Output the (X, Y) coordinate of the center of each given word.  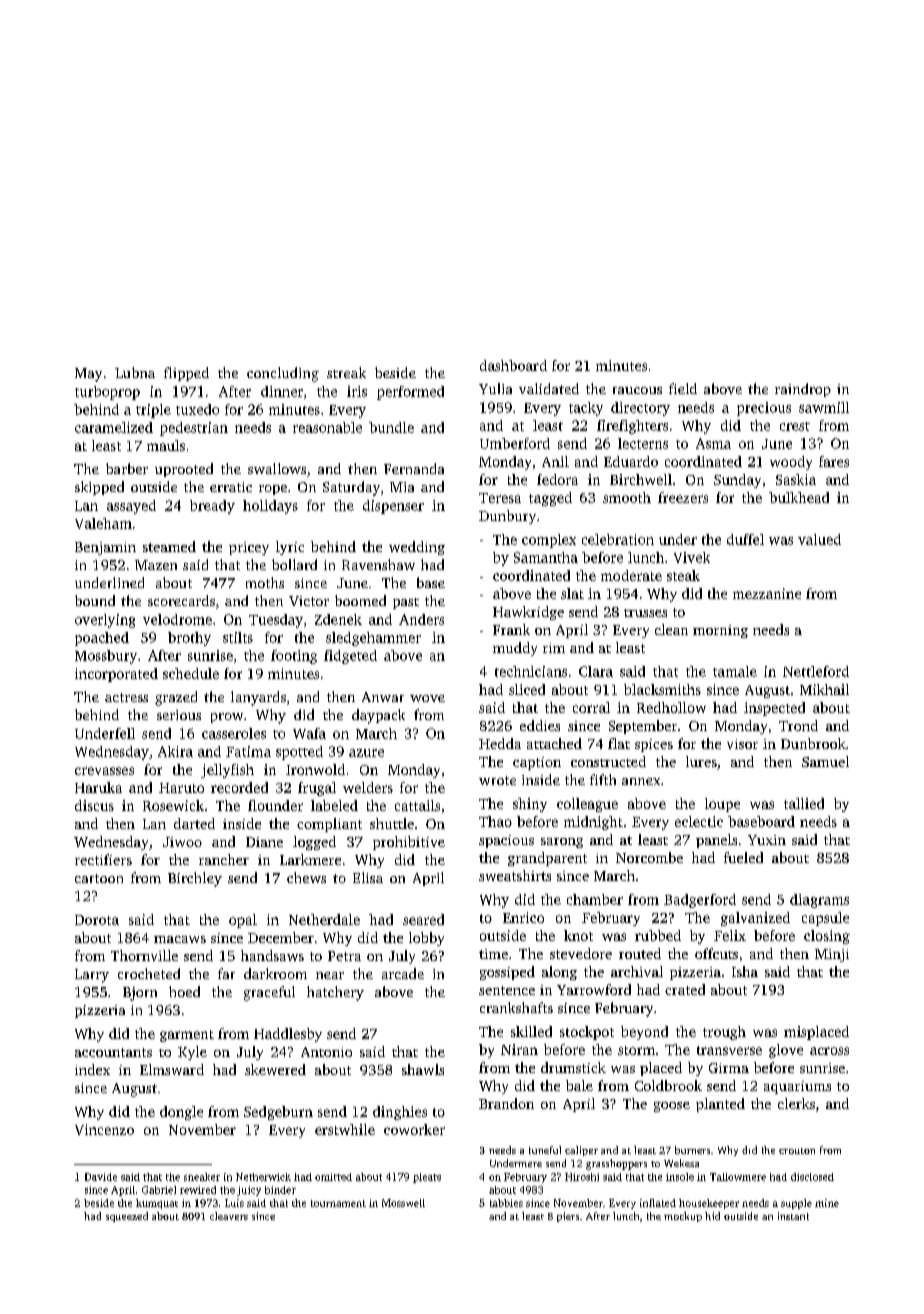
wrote (497, 780)
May (88, 375)
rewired (198, 1190)
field (683, 388)
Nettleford (816, 671)
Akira (175, 751)
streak (346, 372)
